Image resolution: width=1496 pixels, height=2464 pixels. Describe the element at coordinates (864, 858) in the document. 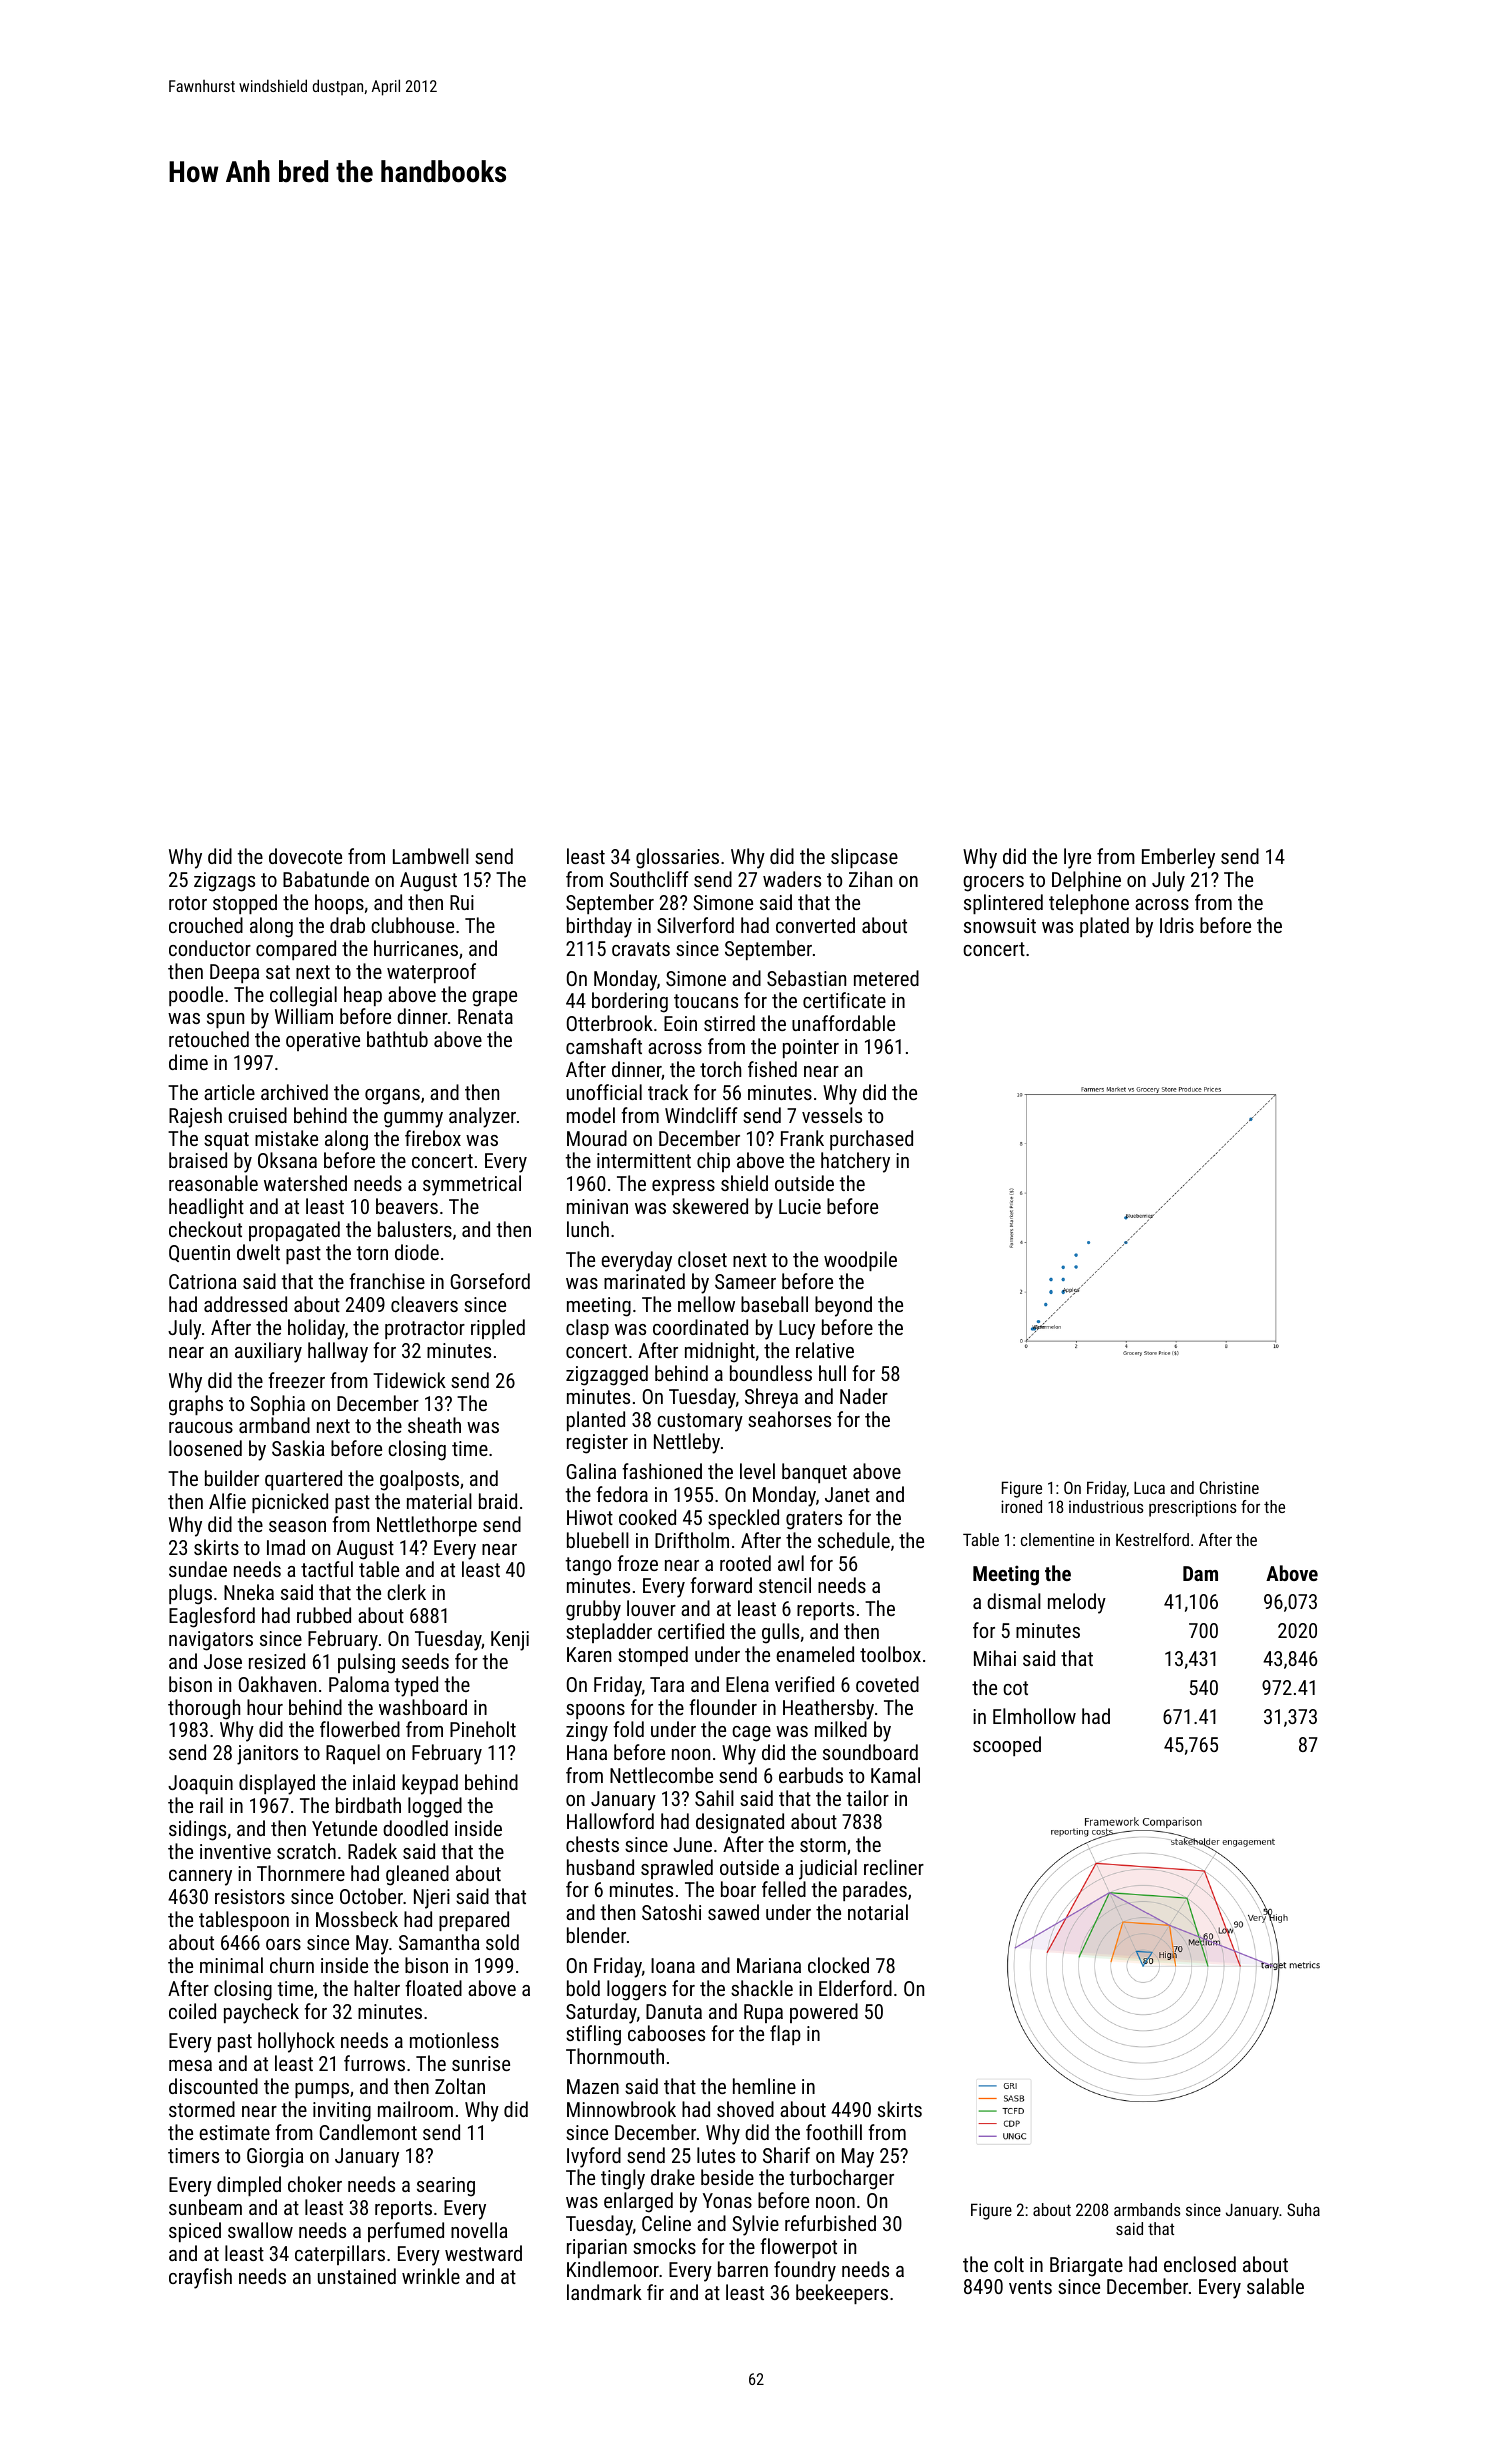

I see `slipcase` at that location.
